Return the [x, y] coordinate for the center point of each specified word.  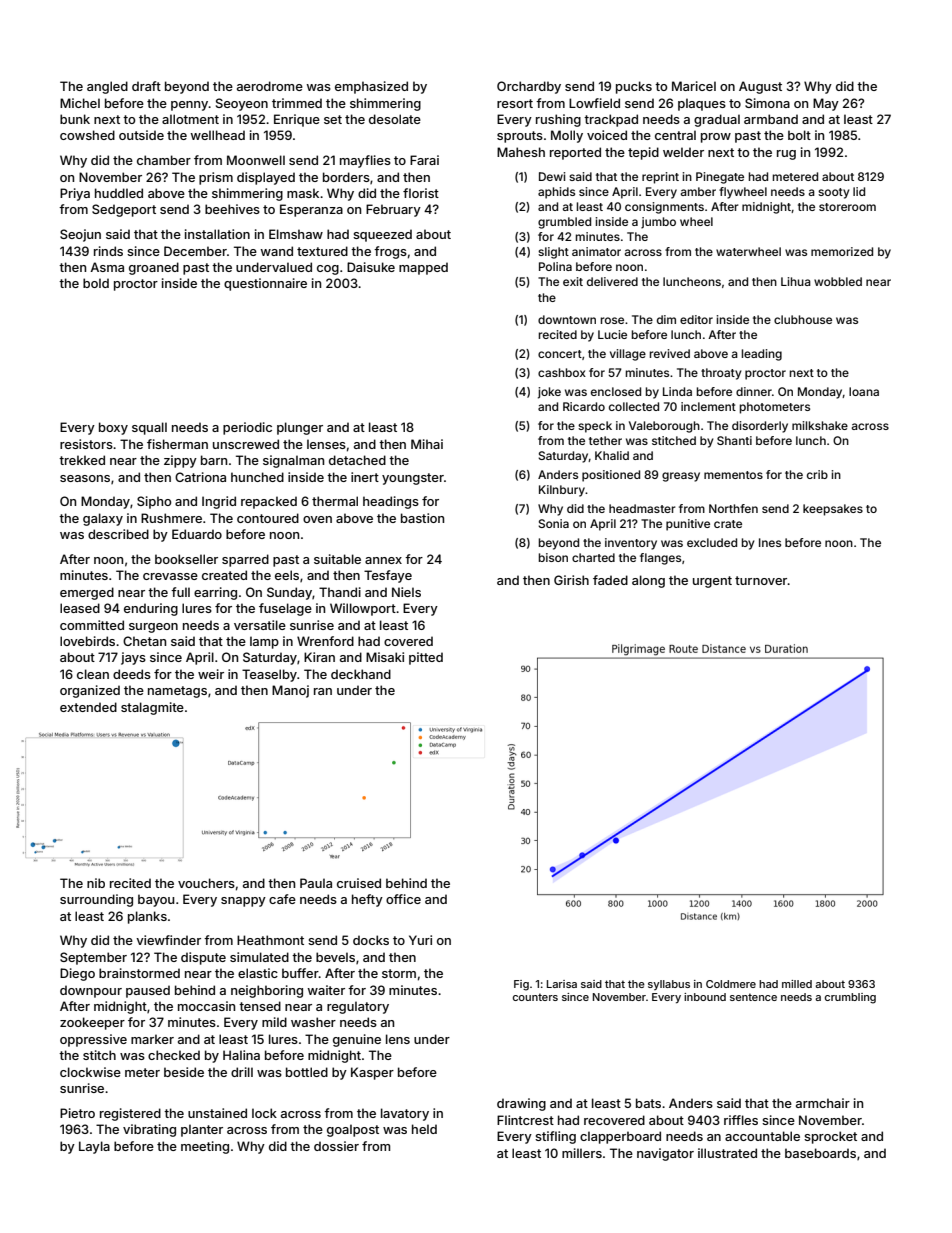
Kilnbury [562, 491]
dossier [336, 1146]
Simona [767, 103]
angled [107, 87]
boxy [113, 428]
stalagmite [152, 708]
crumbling [850, 998]
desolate [395, 119]
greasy [681, 477]
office [403, 899]
